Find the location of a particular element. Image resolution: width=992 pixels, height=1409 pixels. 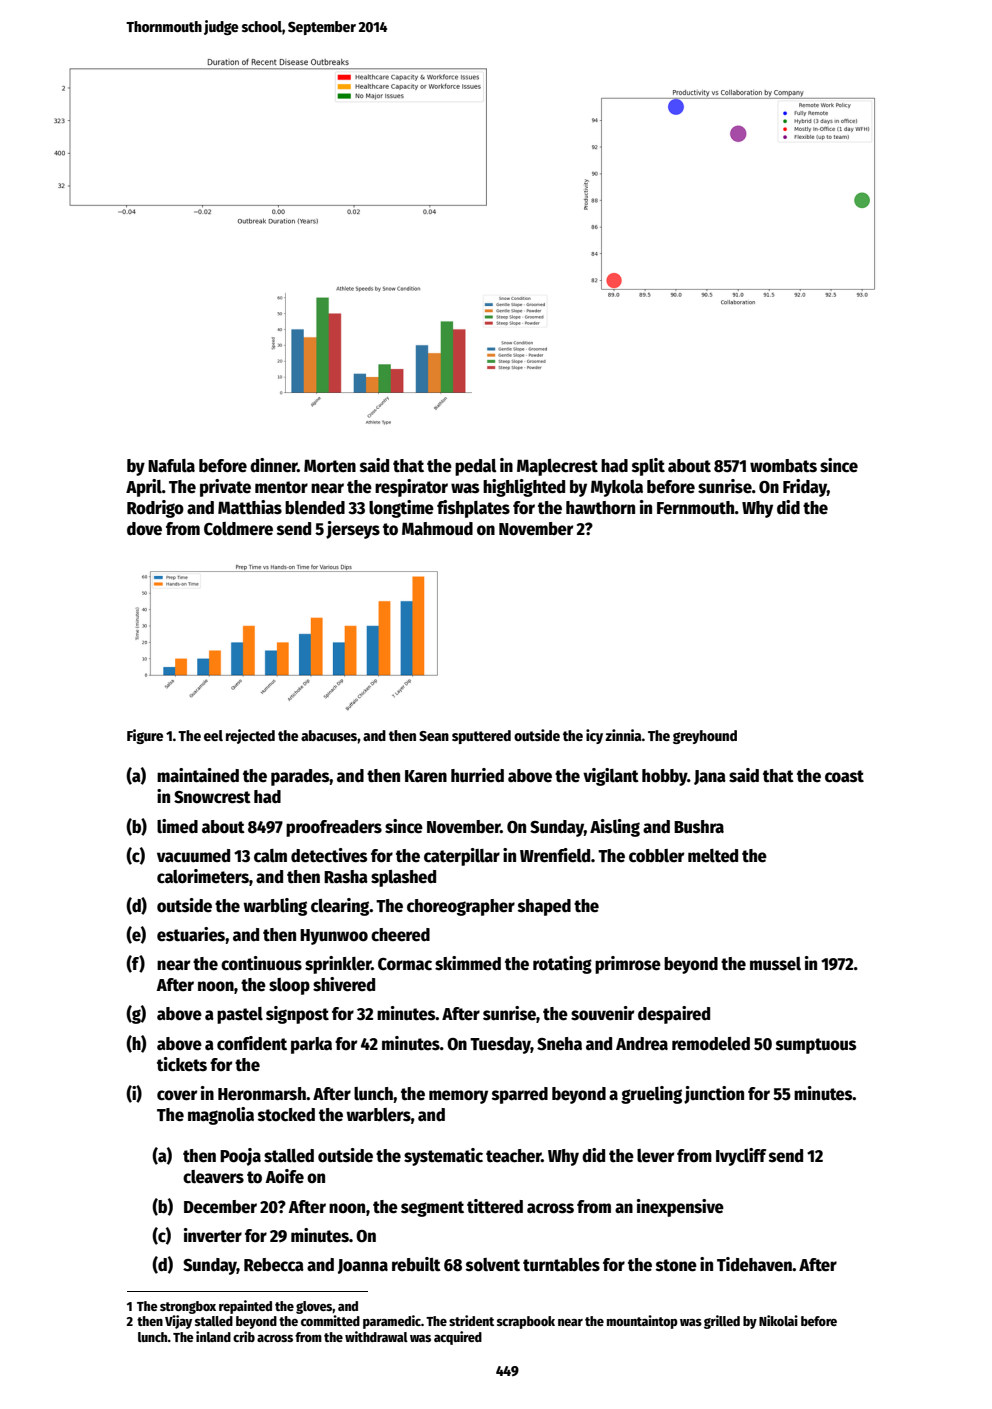

shaped is located at coordinates (544, 907).
